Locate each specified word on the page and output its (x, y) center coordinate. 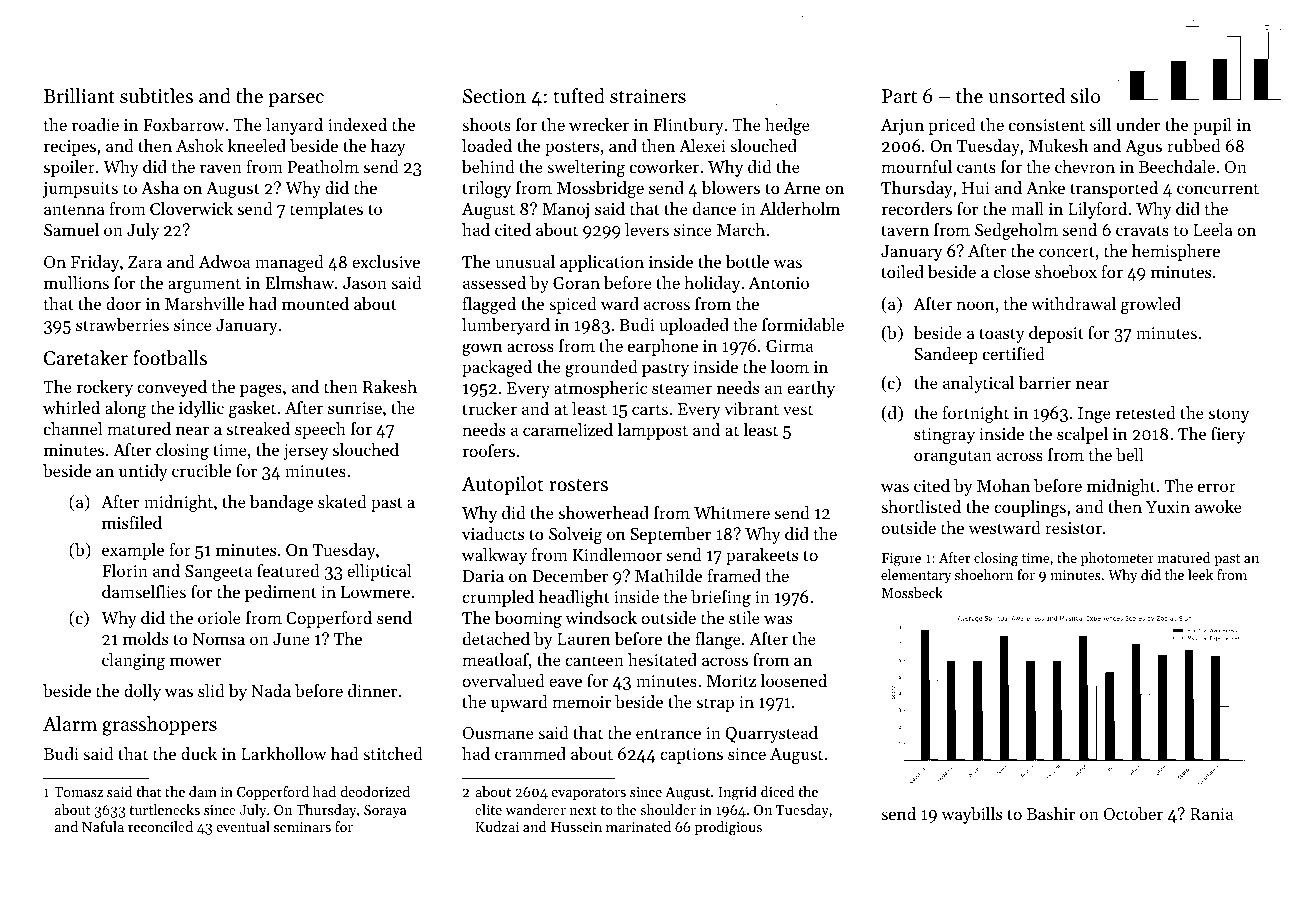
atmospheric (600, 389)
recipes (70, 148)
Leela (1213, 229)
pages (261, 390)
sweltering (586, 168)
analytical (978, 384)
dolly (142, 692)
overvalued (503, 680)
